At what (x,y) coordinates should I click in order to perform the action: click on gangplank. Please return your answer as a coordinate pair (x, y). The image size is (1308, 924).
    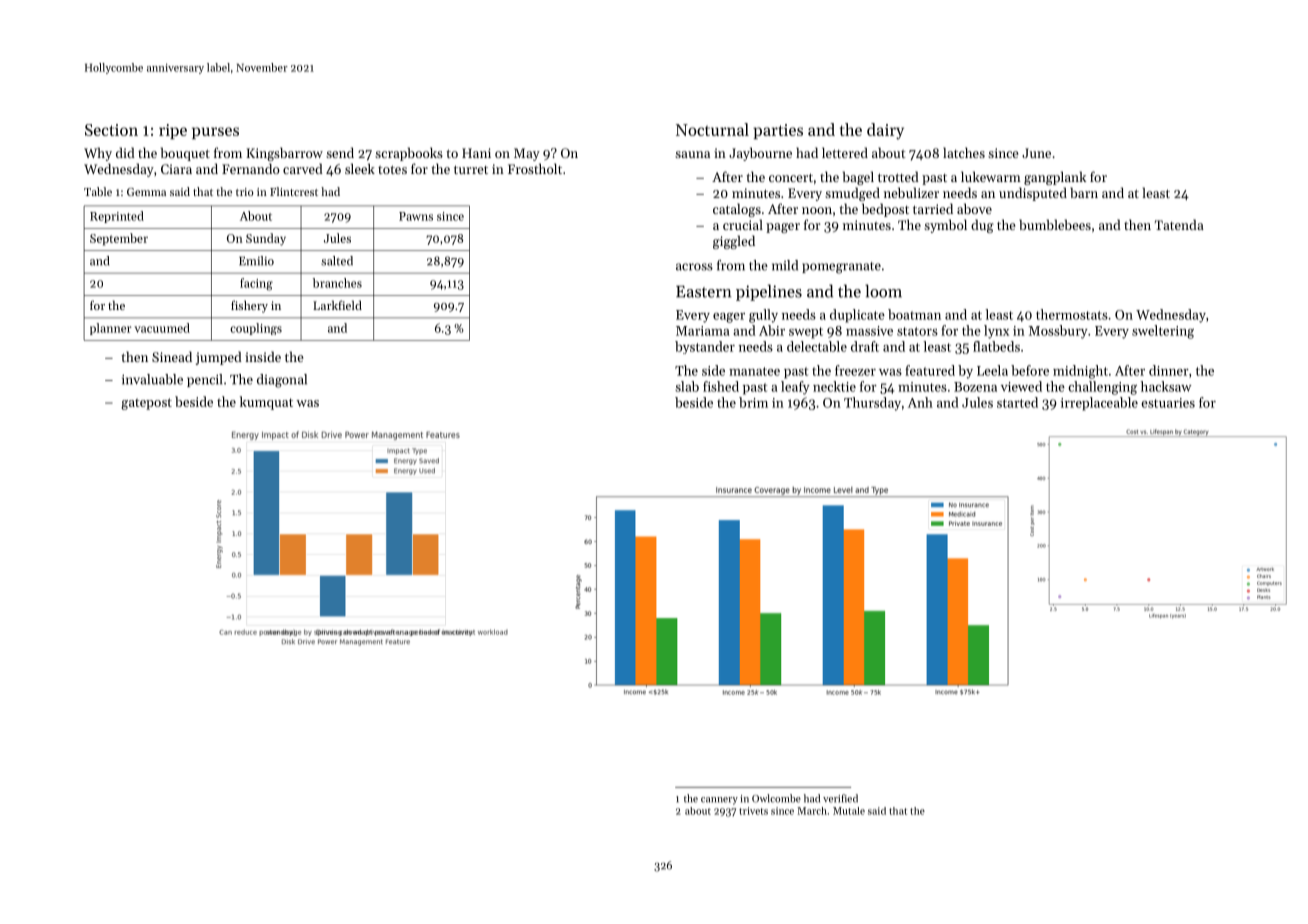
    Looking at the image, I should click on (1055, 178).
